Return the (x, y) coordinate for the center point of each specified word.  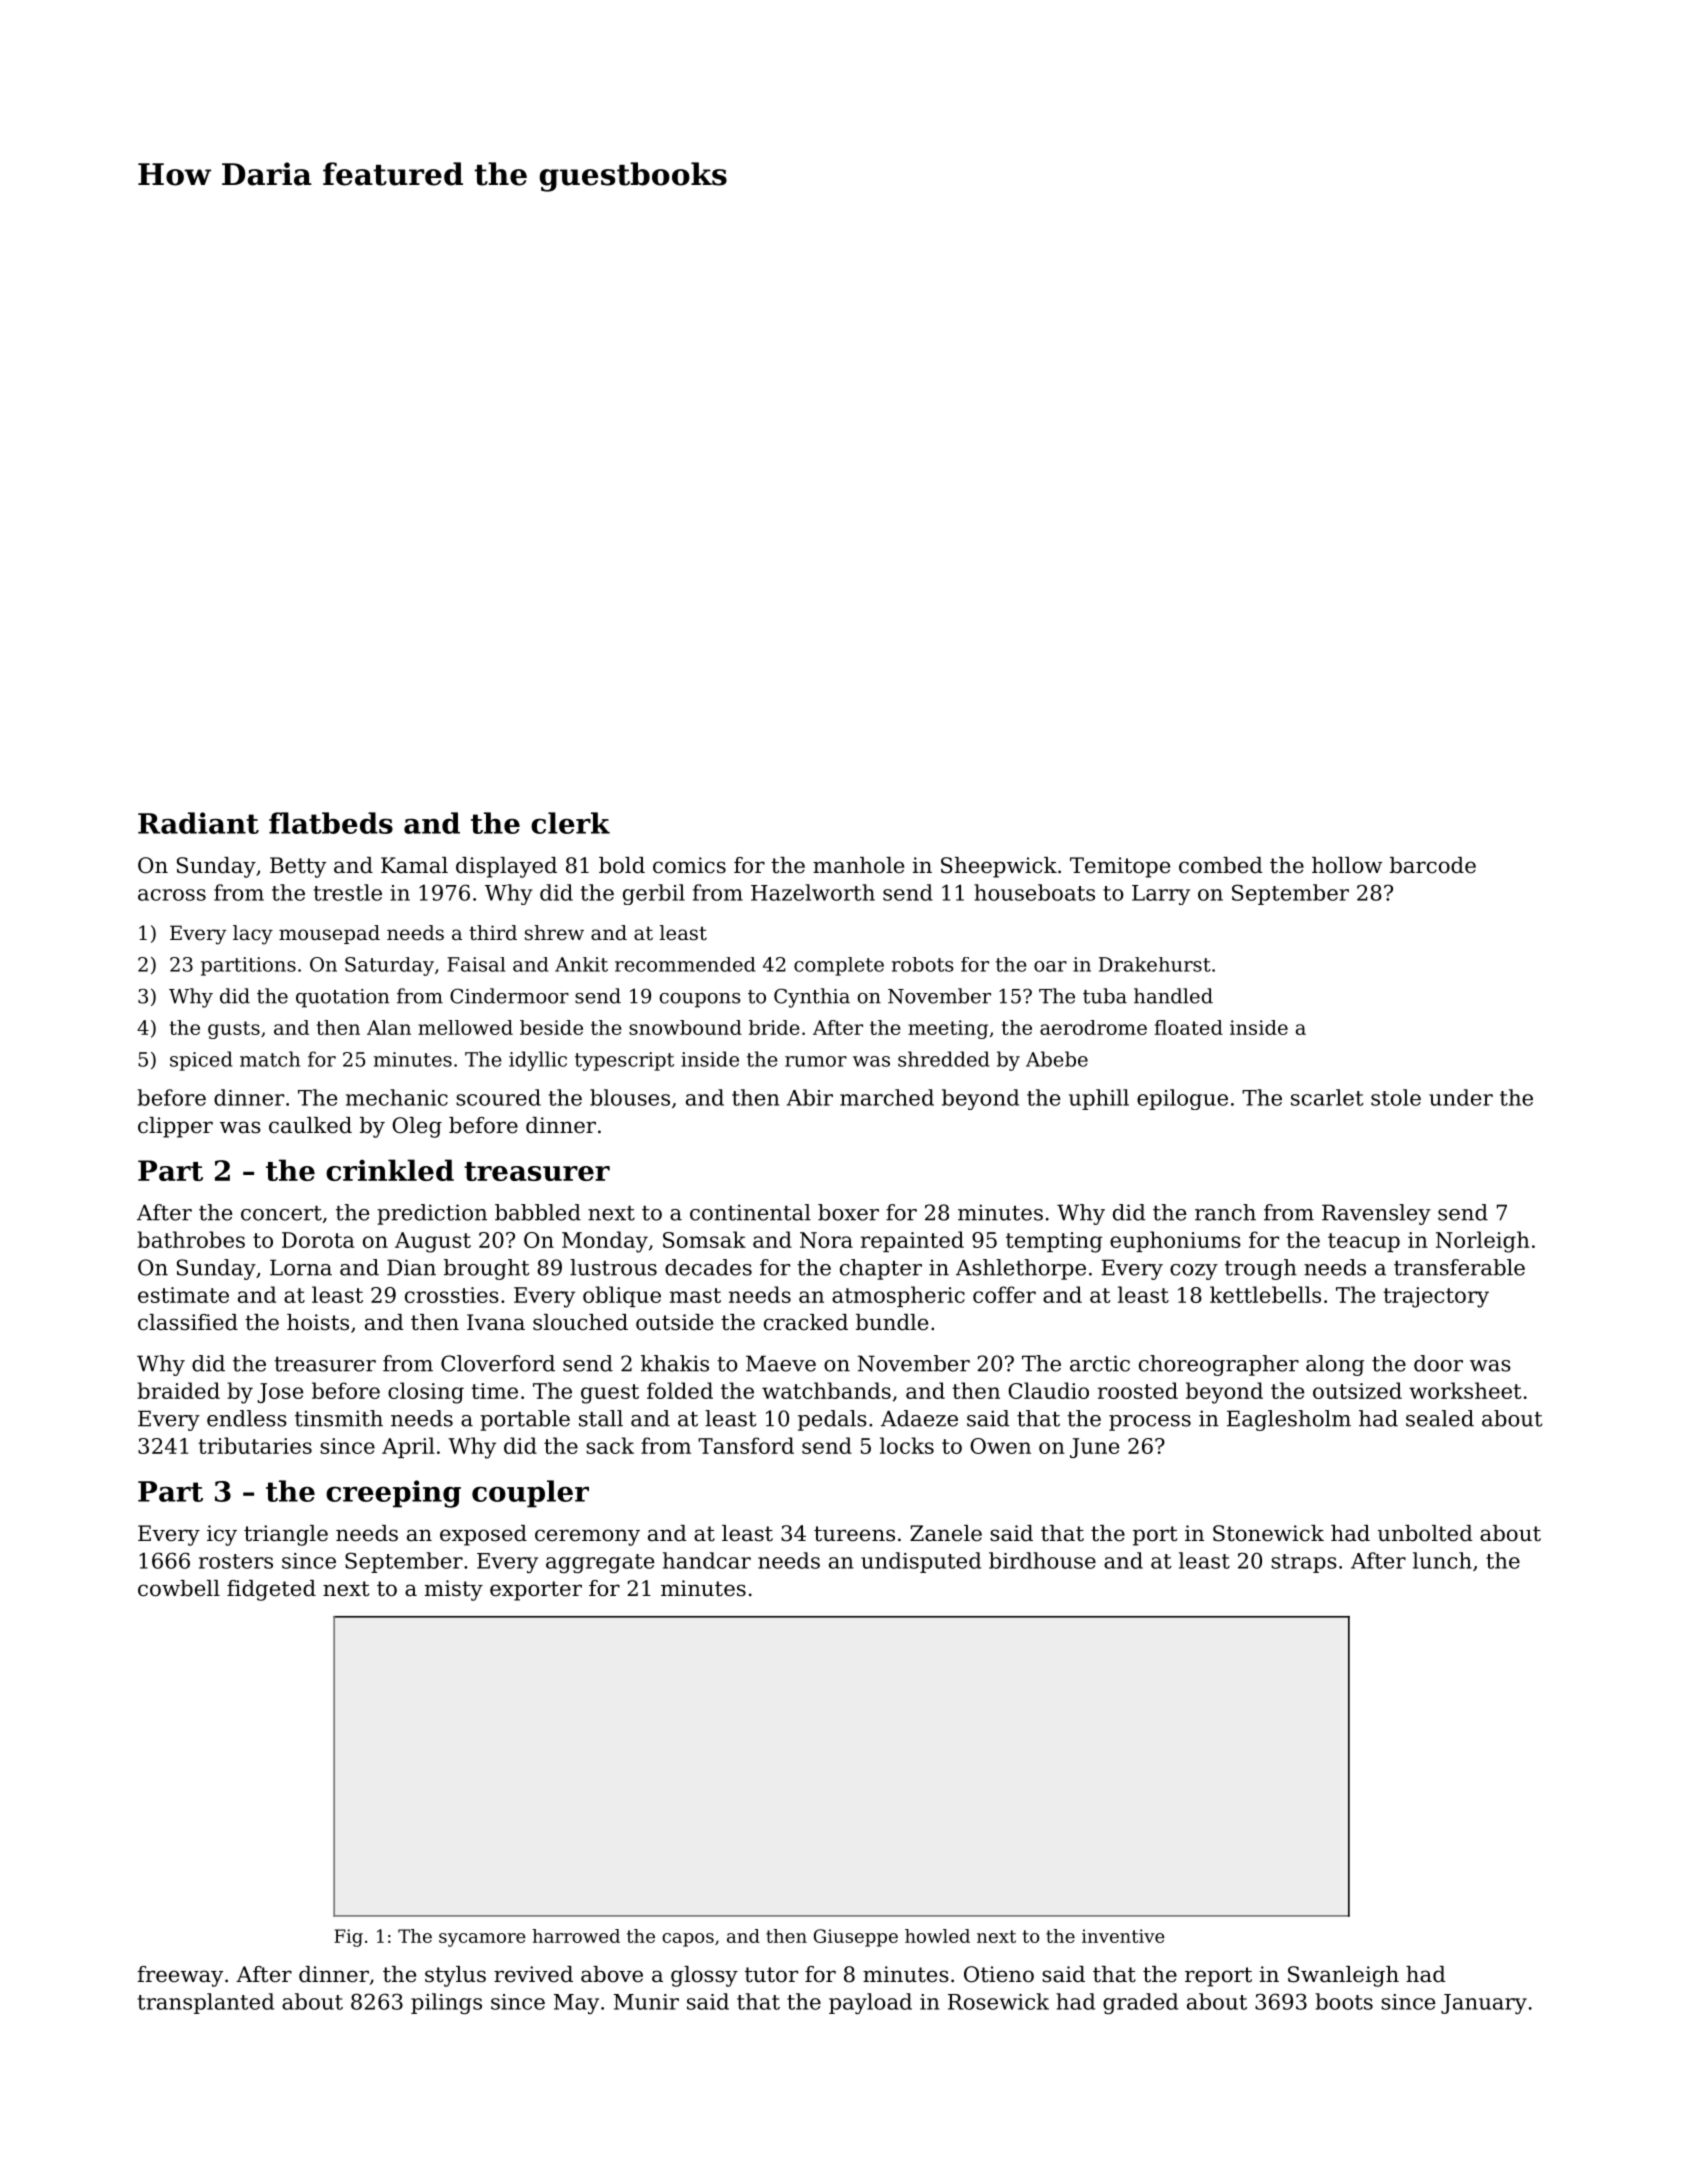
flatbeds (331, 823)
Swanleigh (1343, 1976)
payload (870, 2003)
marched (887, 1097)
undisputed (921, 1562)
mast (695, 1295)
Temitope (1120, 867)
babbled (538, 1212)
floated (1189, 1027)
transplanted (206, 2003)
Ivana (496, 1322)
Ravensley (1376, 1214)
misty (454, 1590)
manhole (858, 865)
